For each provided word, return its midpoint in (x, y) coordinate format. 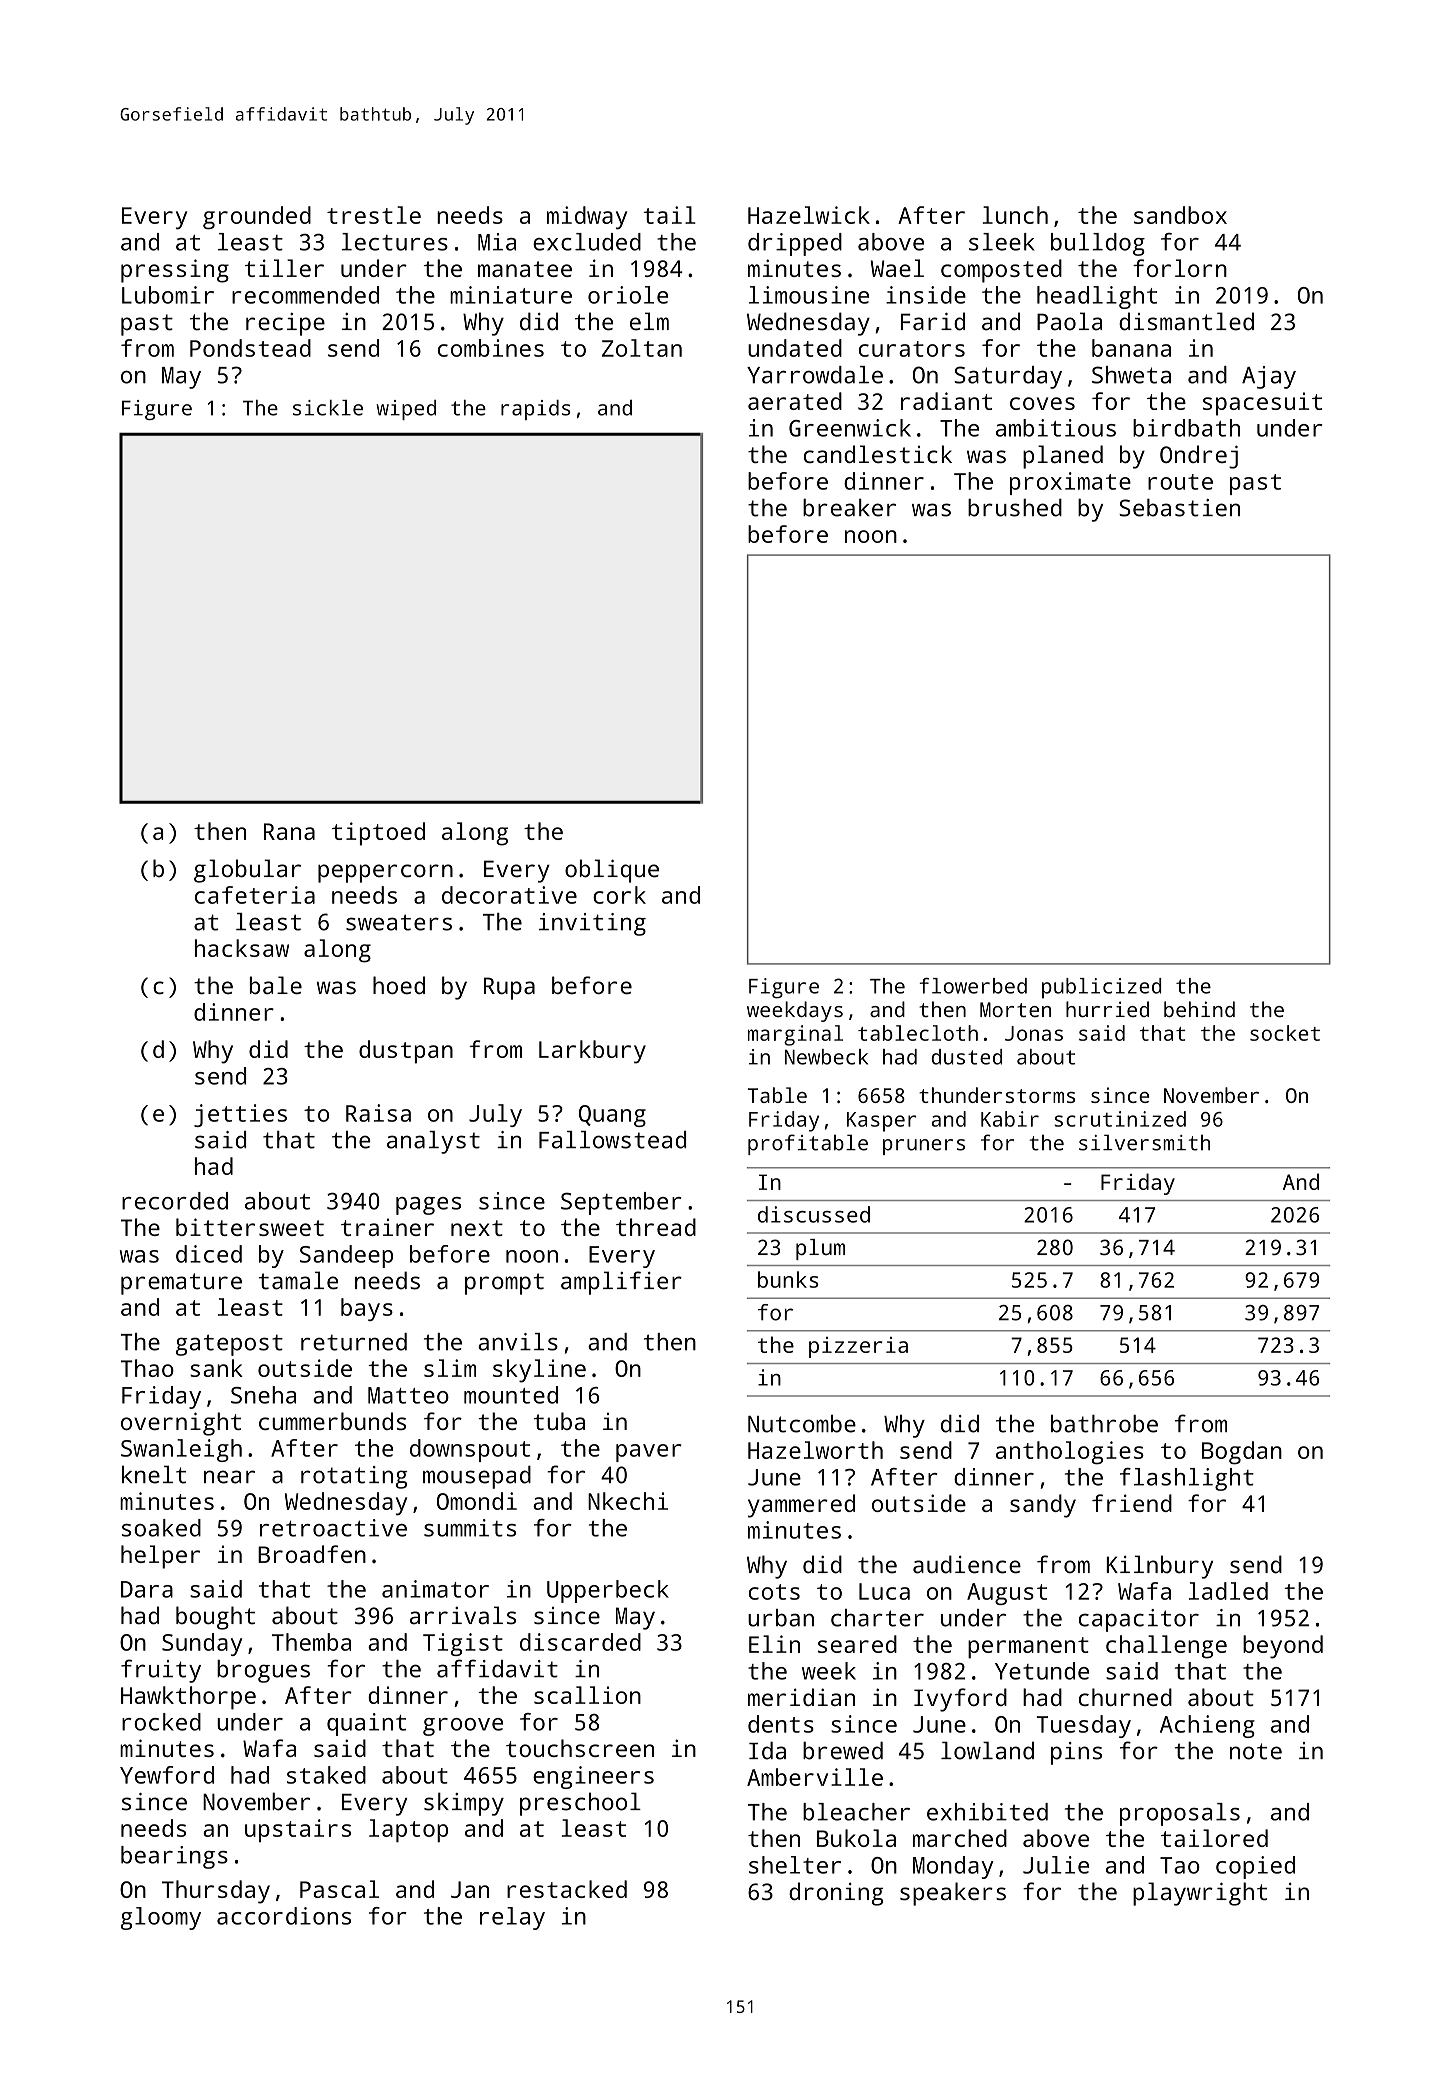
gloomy (161, 1918)
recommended (305, 295)
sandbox (1180, 215)
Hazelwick (809, 215)
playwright (1200, 1894)
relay (512, 1918)
